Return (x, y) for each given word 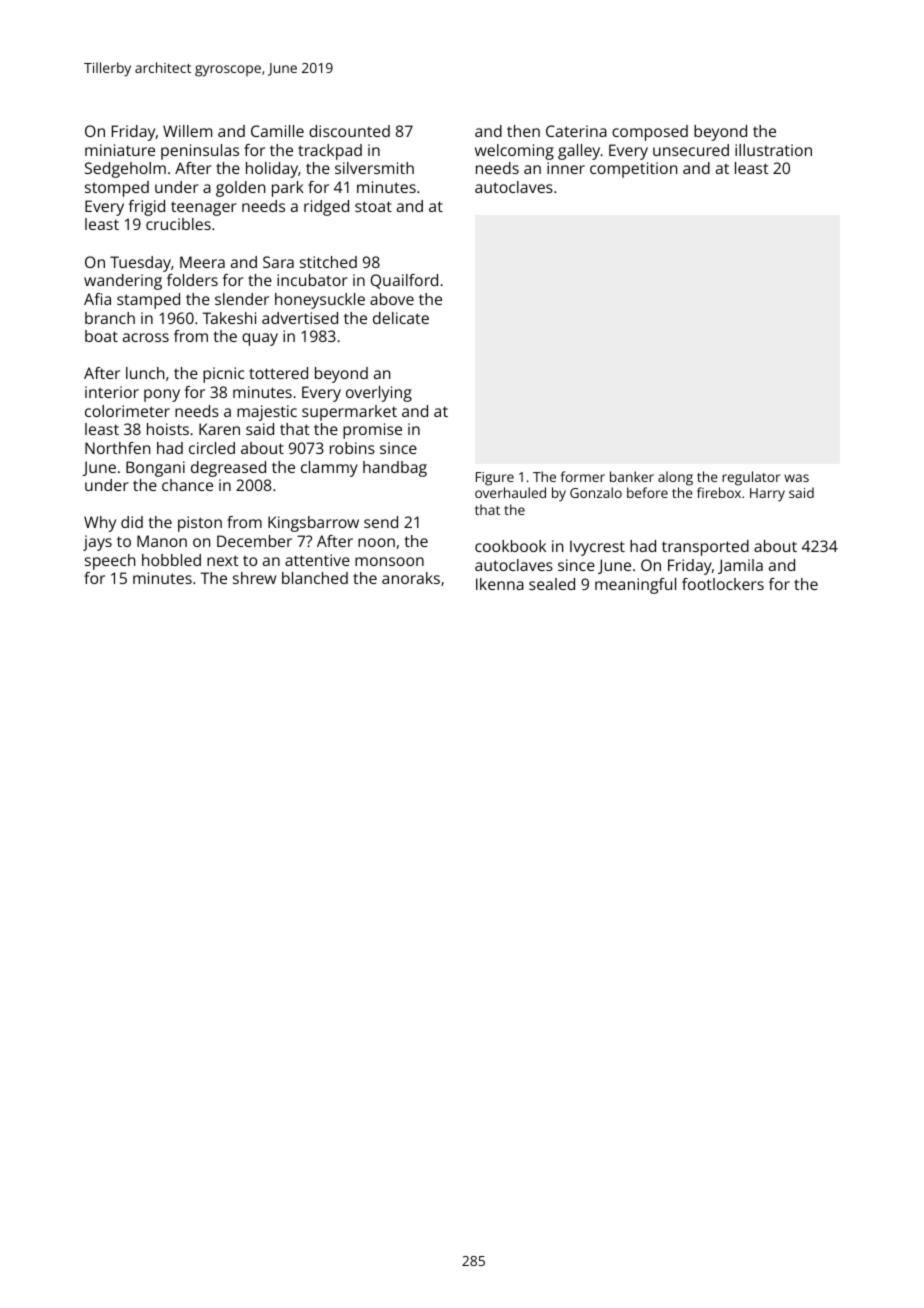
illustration (773, 150)
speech (110, 562)
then (523, 131)
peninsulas (200, 152)
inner (566, 168)
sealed (552, 584)
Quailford (404, 281)
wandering (123, 282)
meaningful (635, 586)
